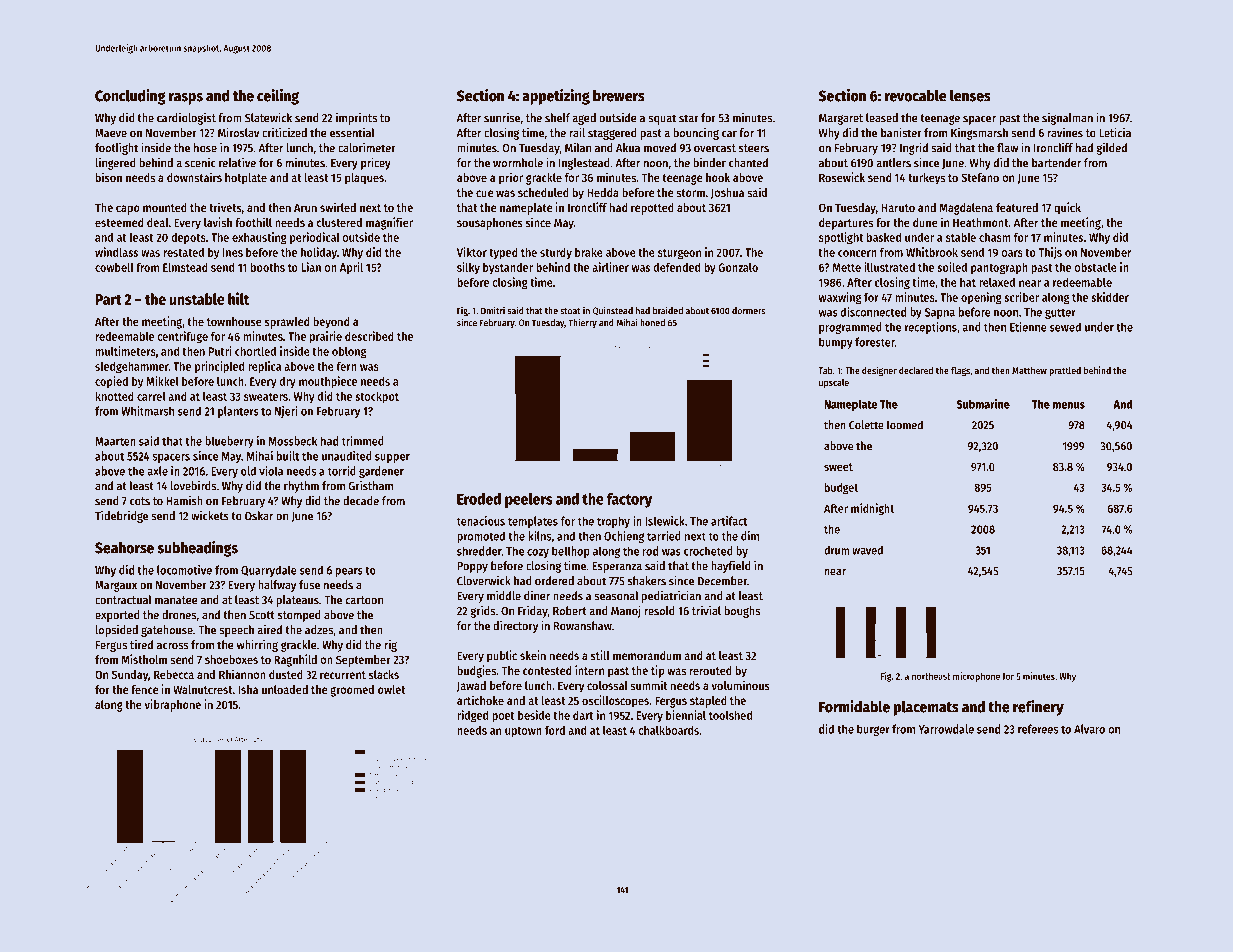  What do you see at coordinates (111, 133) in the document?
I see `Maeve` at bounding box center [111, 133].
